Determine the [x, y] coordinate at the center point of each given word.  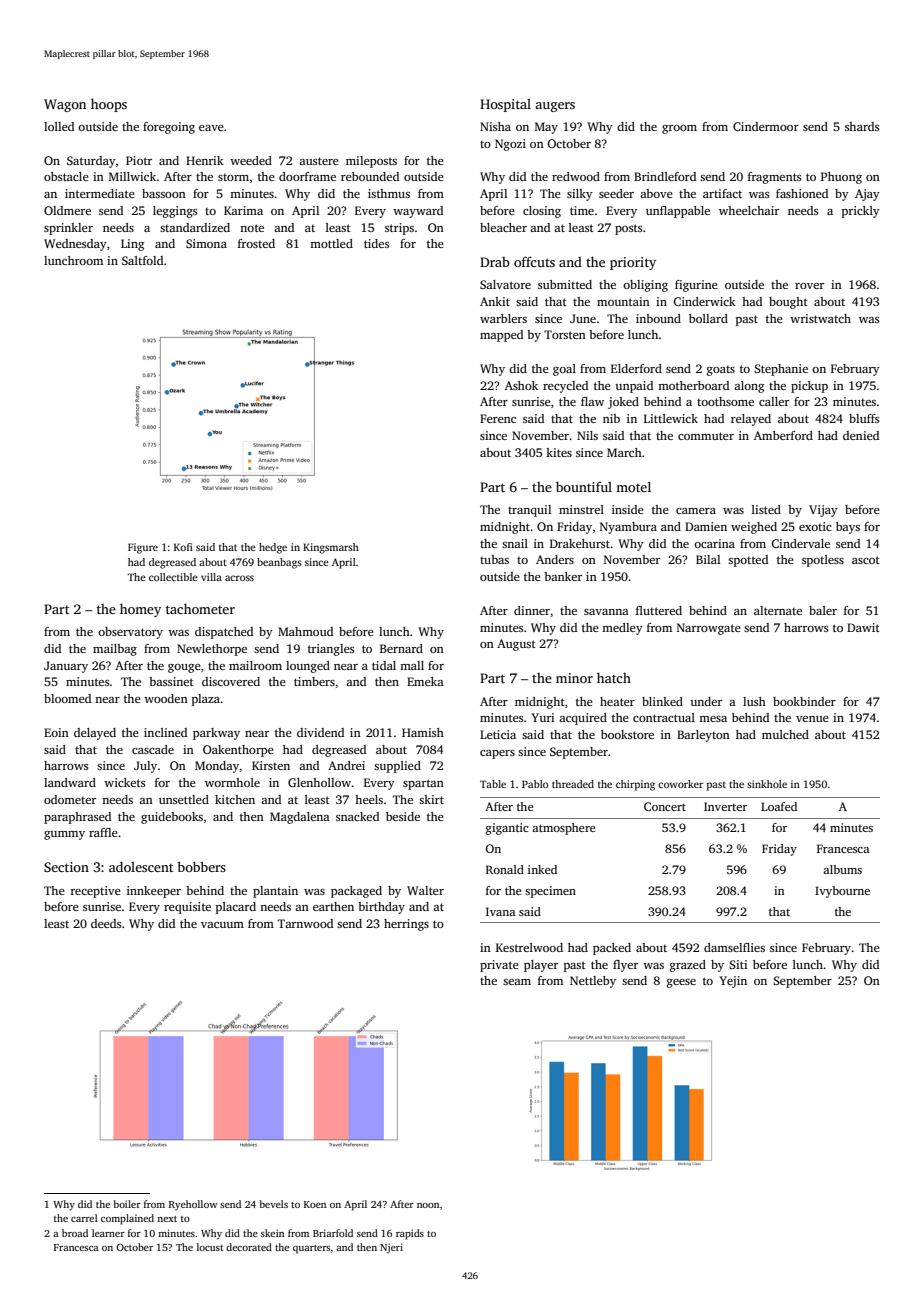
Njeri [391, 1248]
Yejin [733, 982]
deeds [106, 923]
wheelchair [749, 210]
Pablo [535, 784]
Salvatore [505, 284]
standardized [195, 227]
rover [809, 286]
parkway [216, 734]
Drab [495, 262]
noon [428, 1205]
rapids [410, 1234]
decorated [249, 1247]
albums [842, 869]
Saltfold [142, 260]
